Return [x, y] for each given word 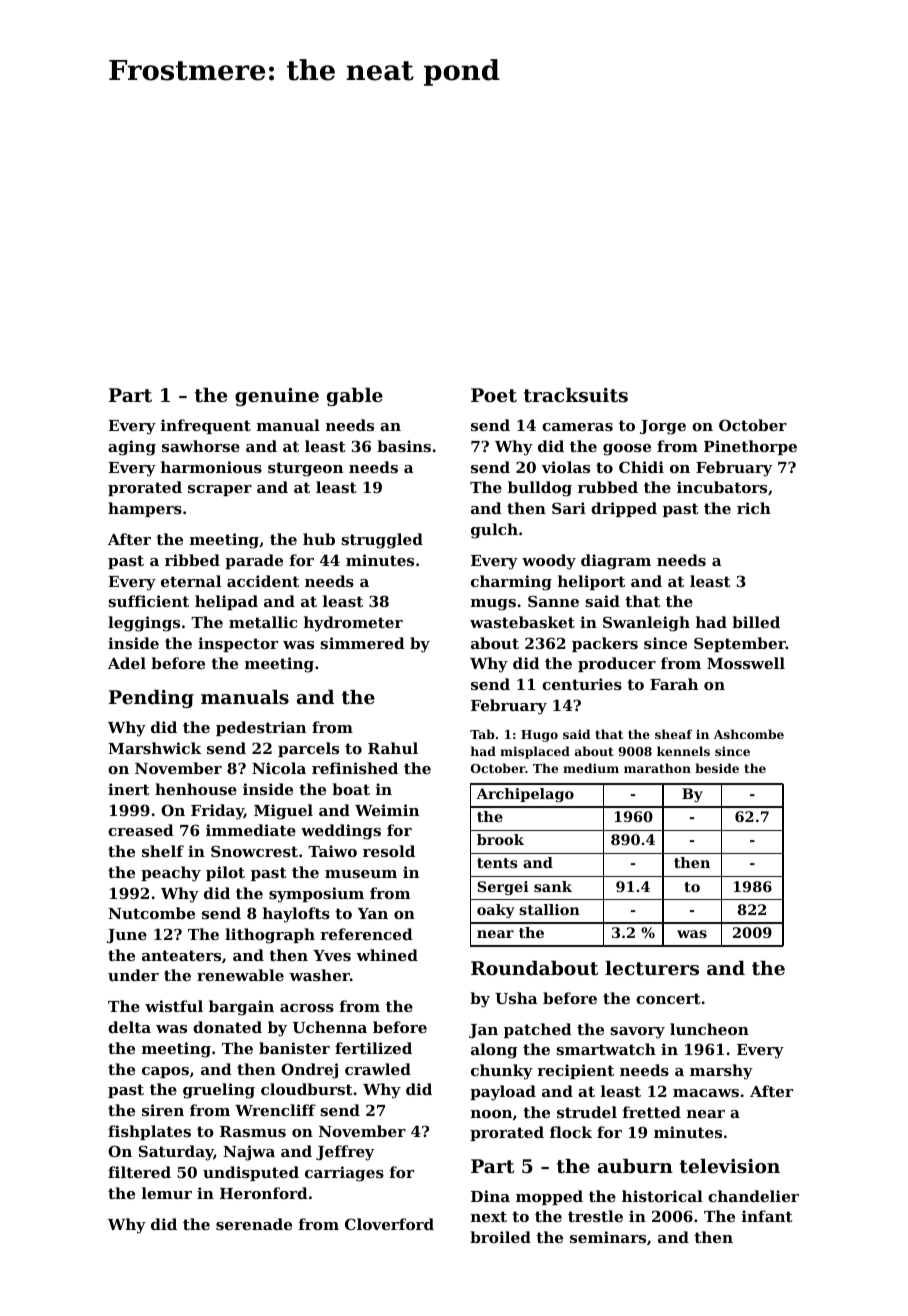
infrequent [206, 426]
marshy [721, 1072]
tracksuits [576, 395]
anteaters [181, 955]
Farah [674, 684]
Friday [217, 812]
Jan [483, 1031]
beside [717, 768]
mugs [493, 605]
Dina [490, 1196]
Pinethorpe [750, 447]
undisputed [251, 1173]
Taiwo [332, 851]
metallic [263, 622]
